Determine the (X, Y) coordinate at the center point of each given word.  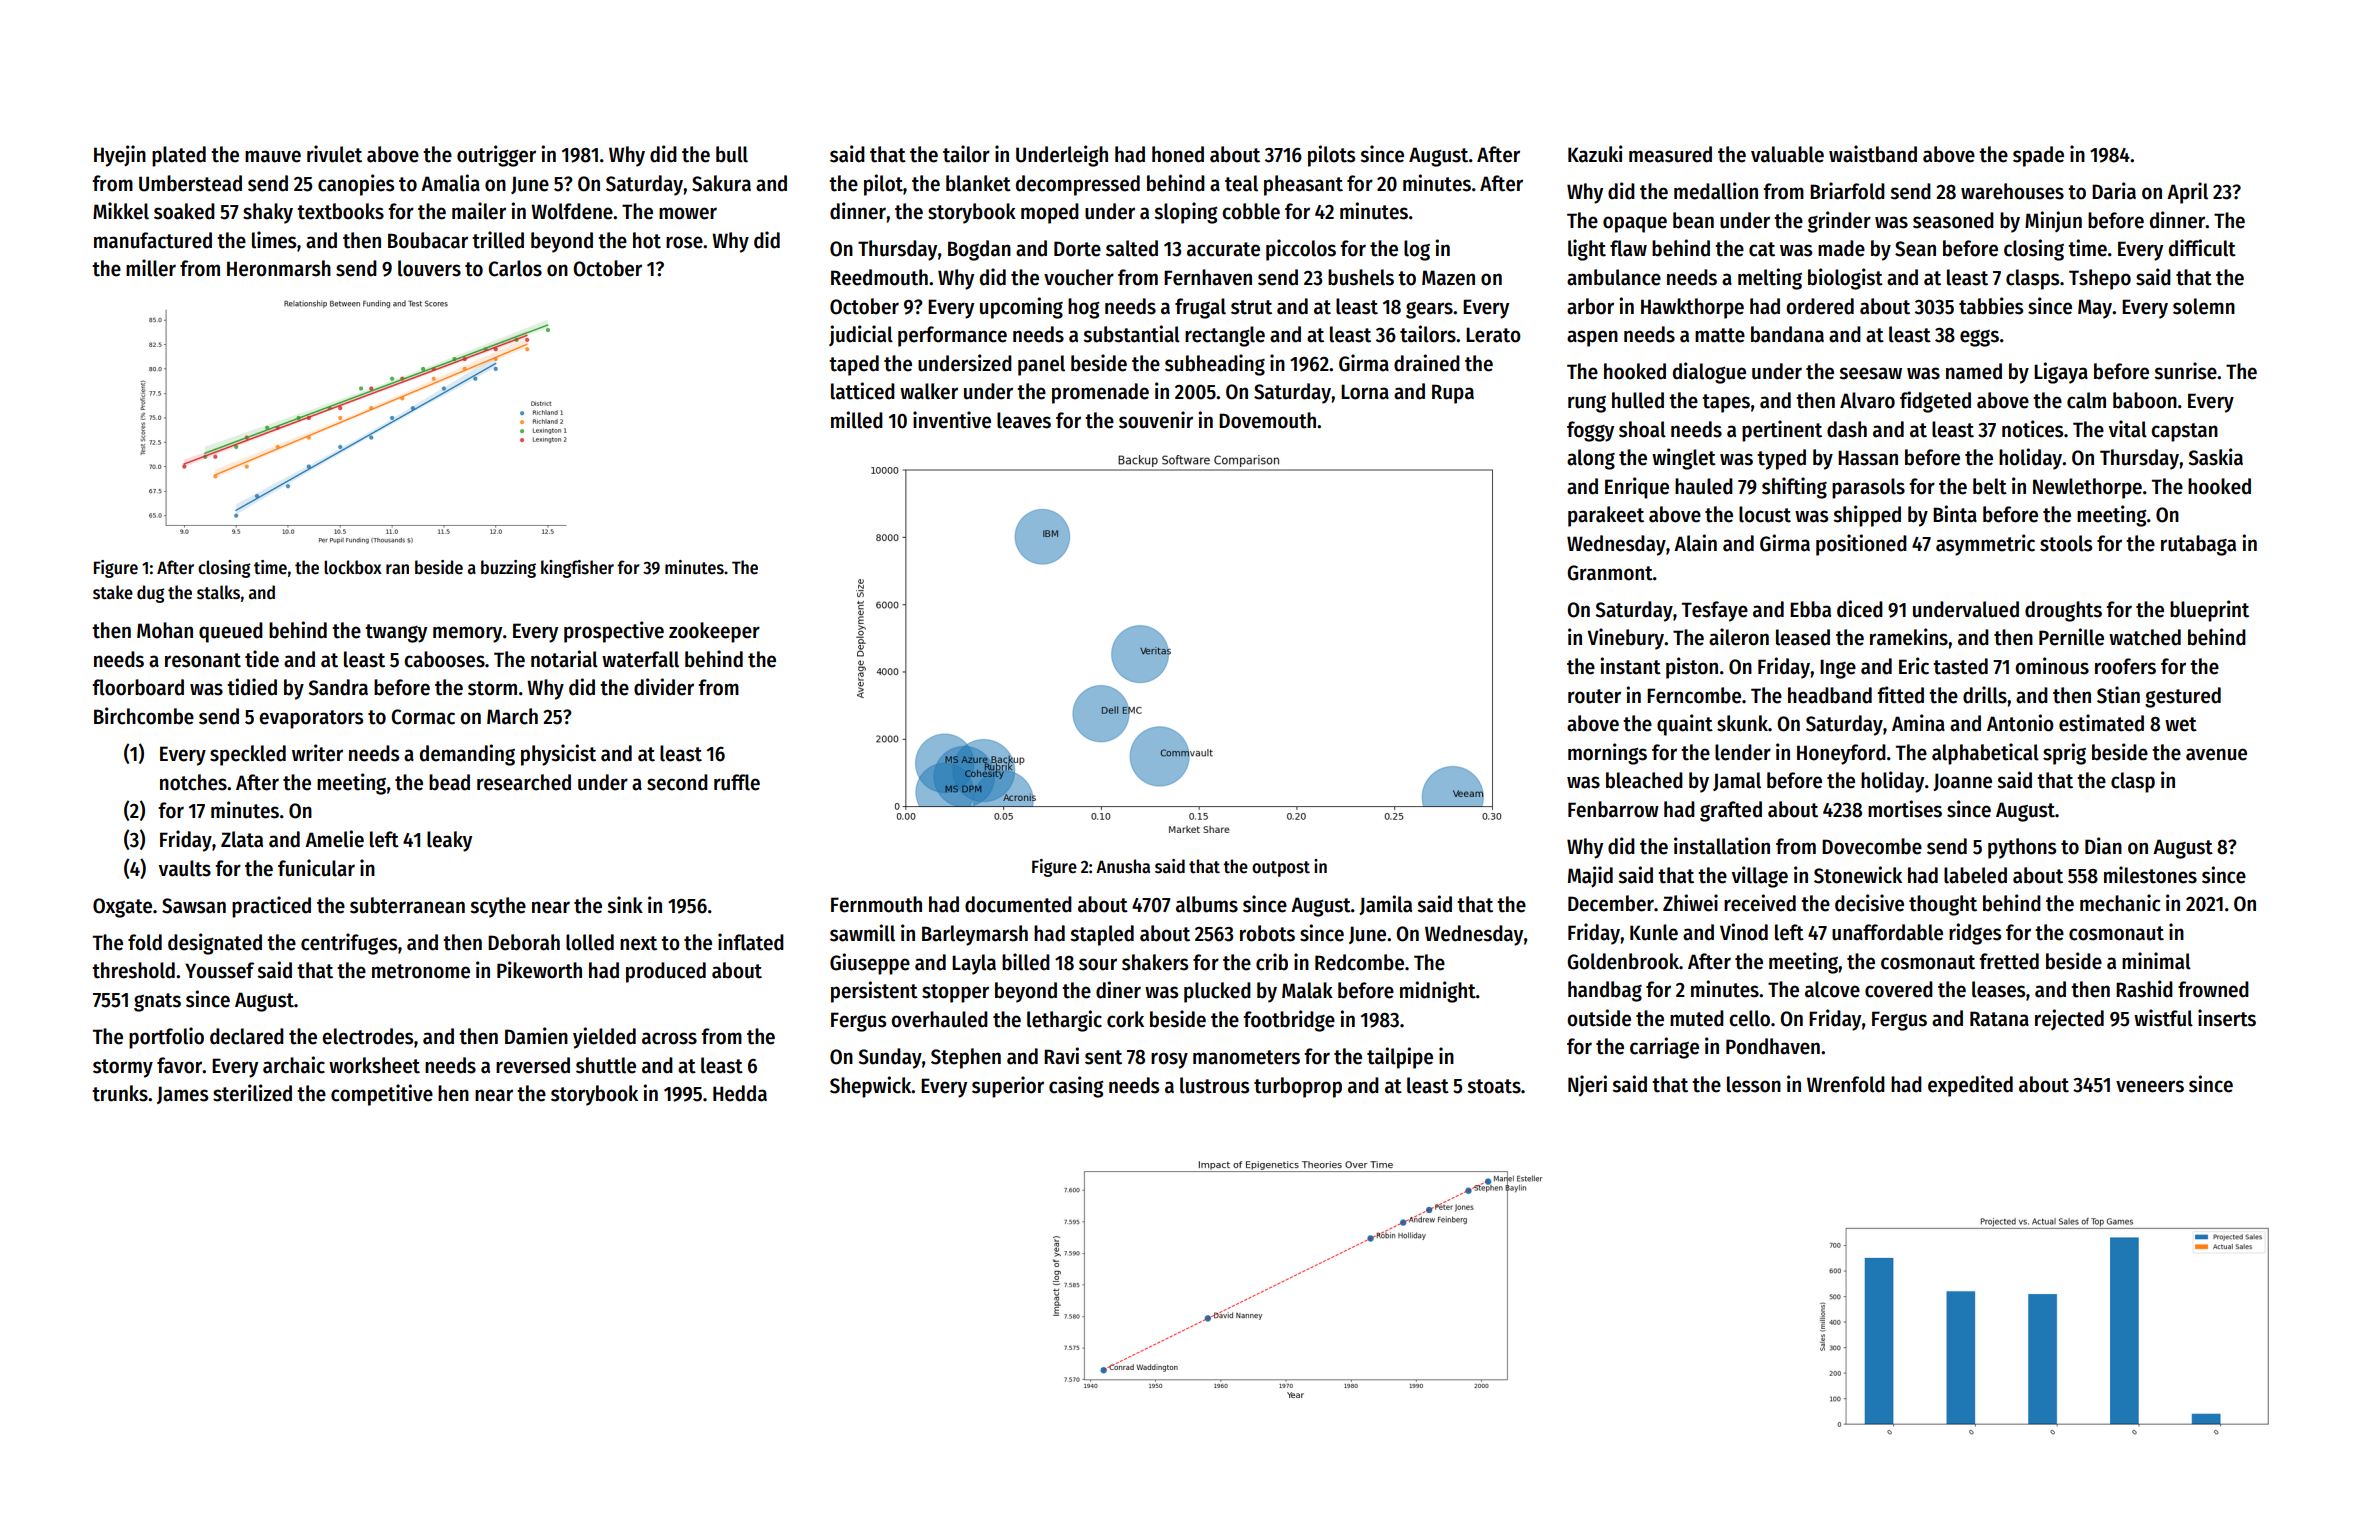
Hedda (740, 1093)
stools (2066, 543)
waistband (1873, 154)
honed (1178, 154)
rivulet (334, 154)
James (182, 1095)
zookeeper (714, 632)
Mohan (165, 630)
